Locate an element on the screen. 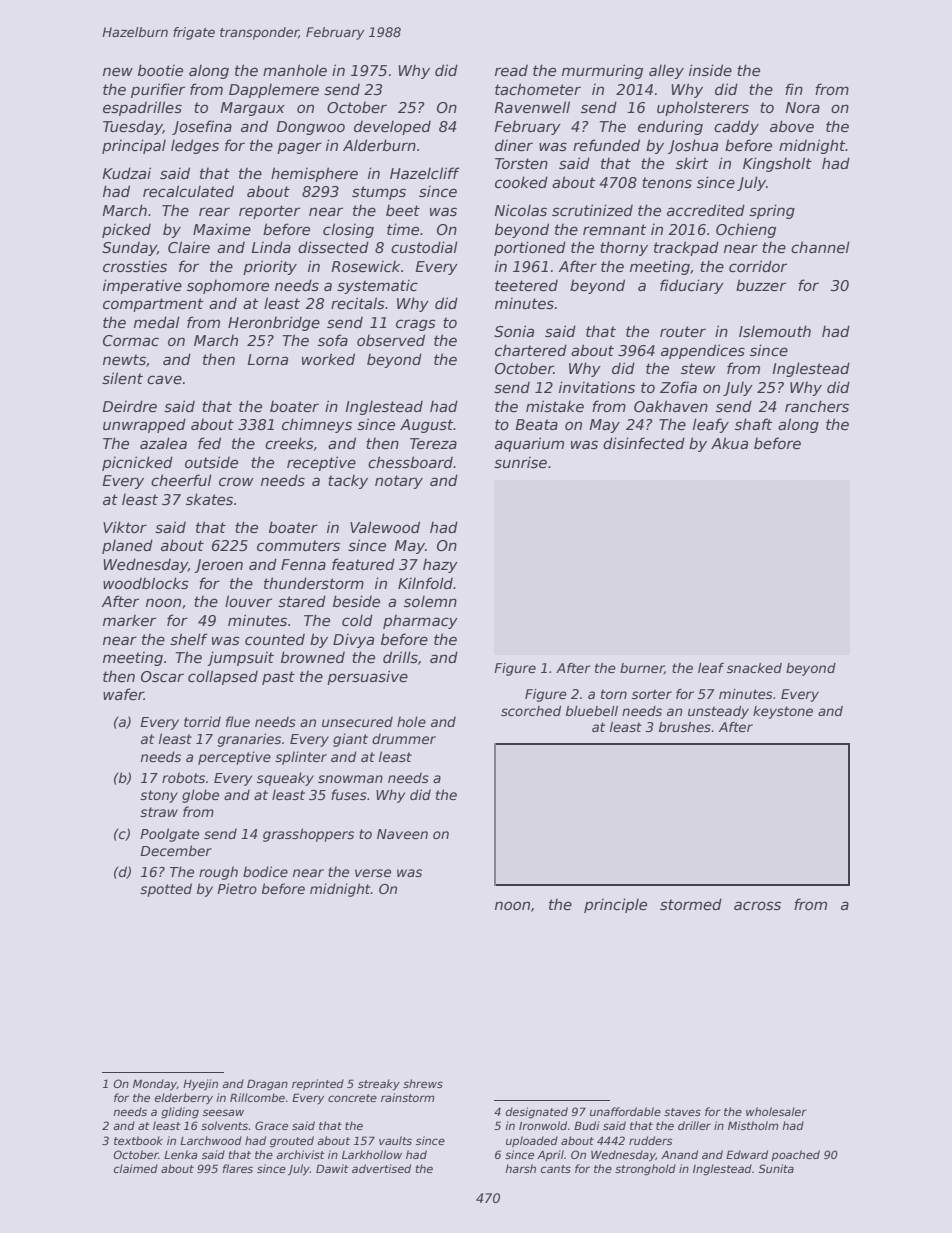  flares is located at coordinates (238, 1168).
